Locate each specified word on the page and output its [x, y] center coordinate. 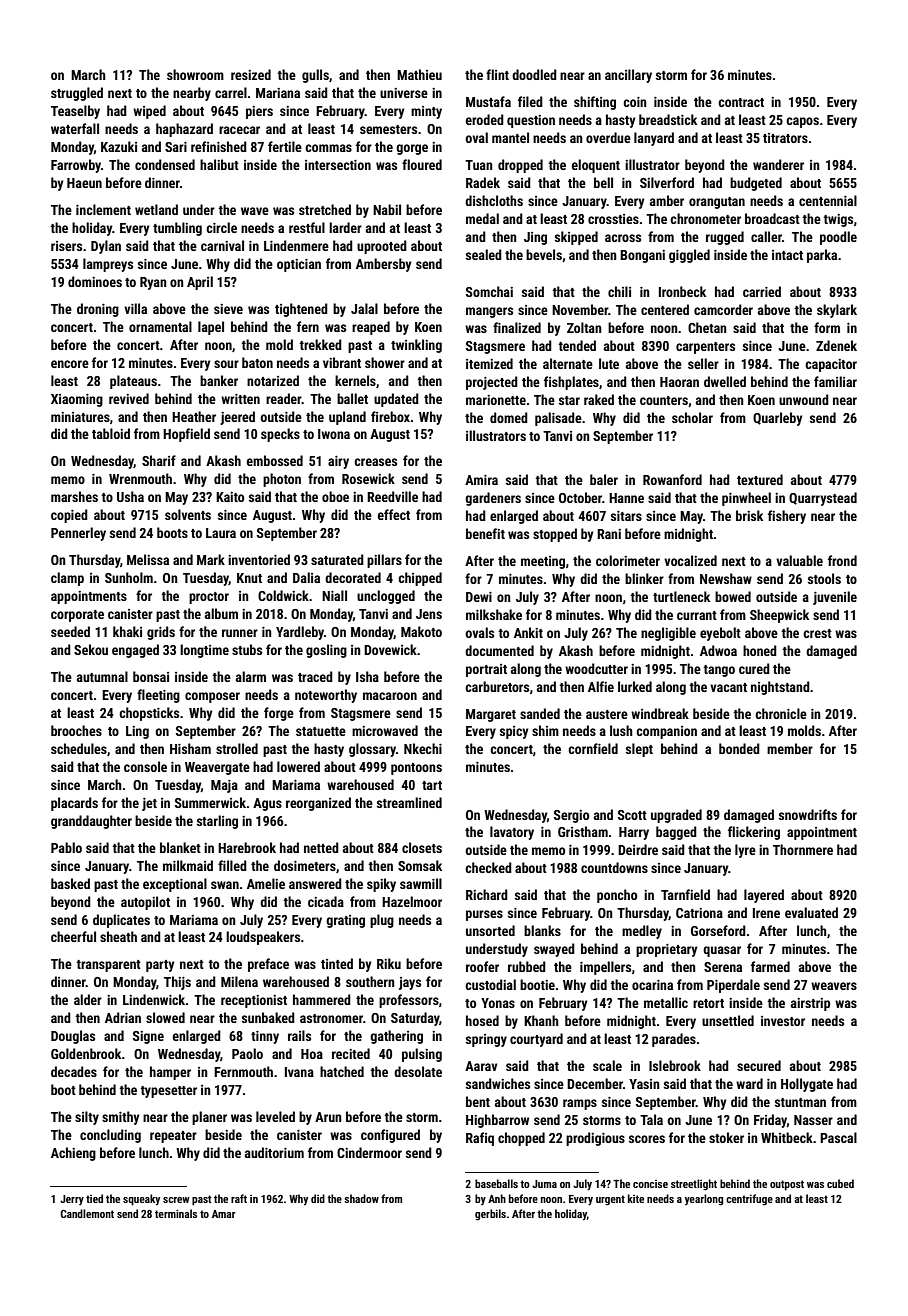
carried [762, 291]
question [531, 121]
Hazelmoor [412, 901]
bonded [739, 748]
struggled [77, 94]
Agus [267, 804]
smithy [121, 1118]
